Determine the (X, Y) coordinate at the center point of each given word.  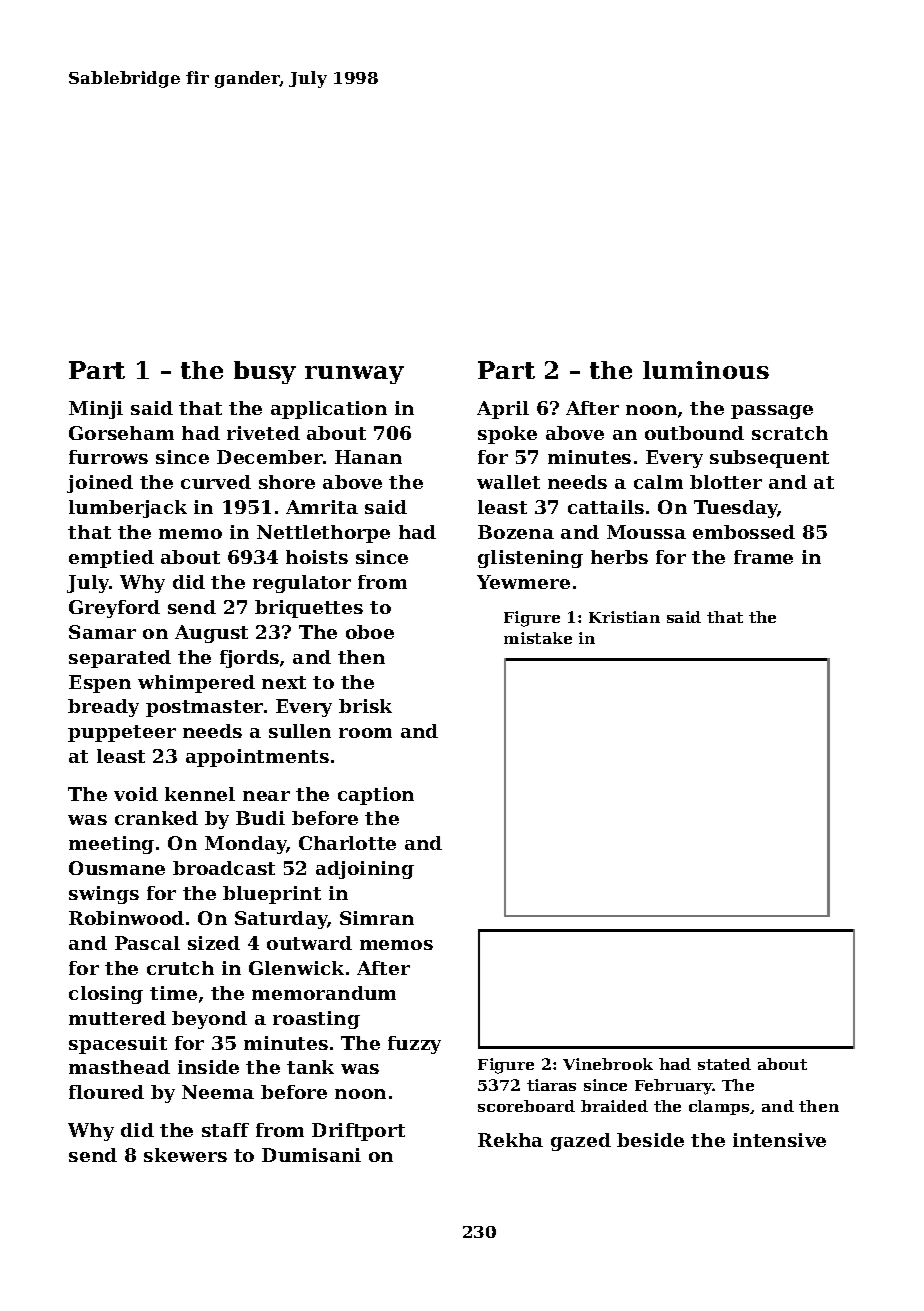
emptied (111, 559)
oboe (370, 632)
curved (216, 482)
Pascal (147, 943)
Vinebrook (608, 1064)
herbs (619, 557)
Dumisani (311, 1155)
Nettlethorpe (323, 534)
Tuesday (736, 509)
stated (724, 1064)
